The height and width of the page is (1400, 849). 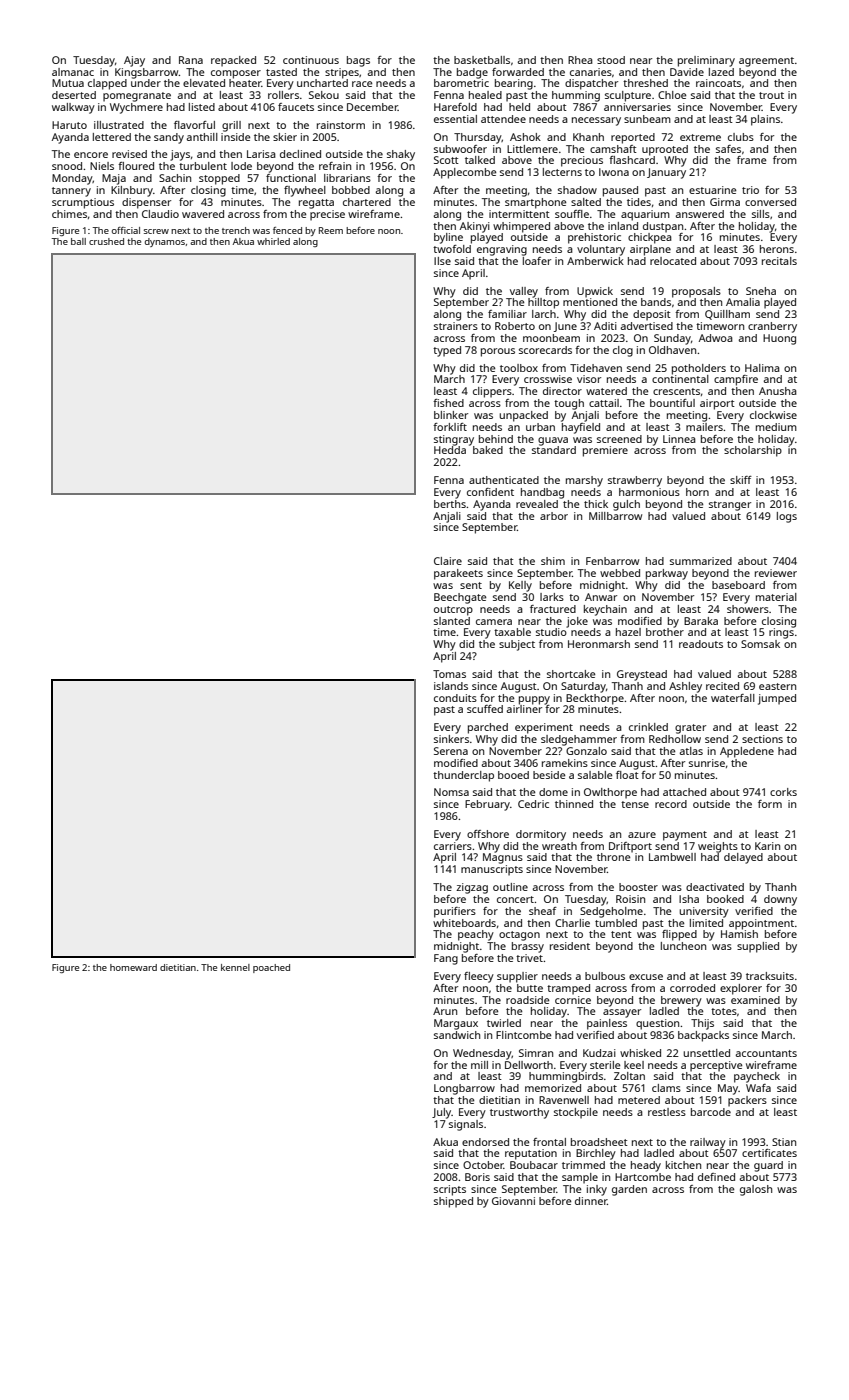 I want to click on kennel, so click(x=235, y=967).
